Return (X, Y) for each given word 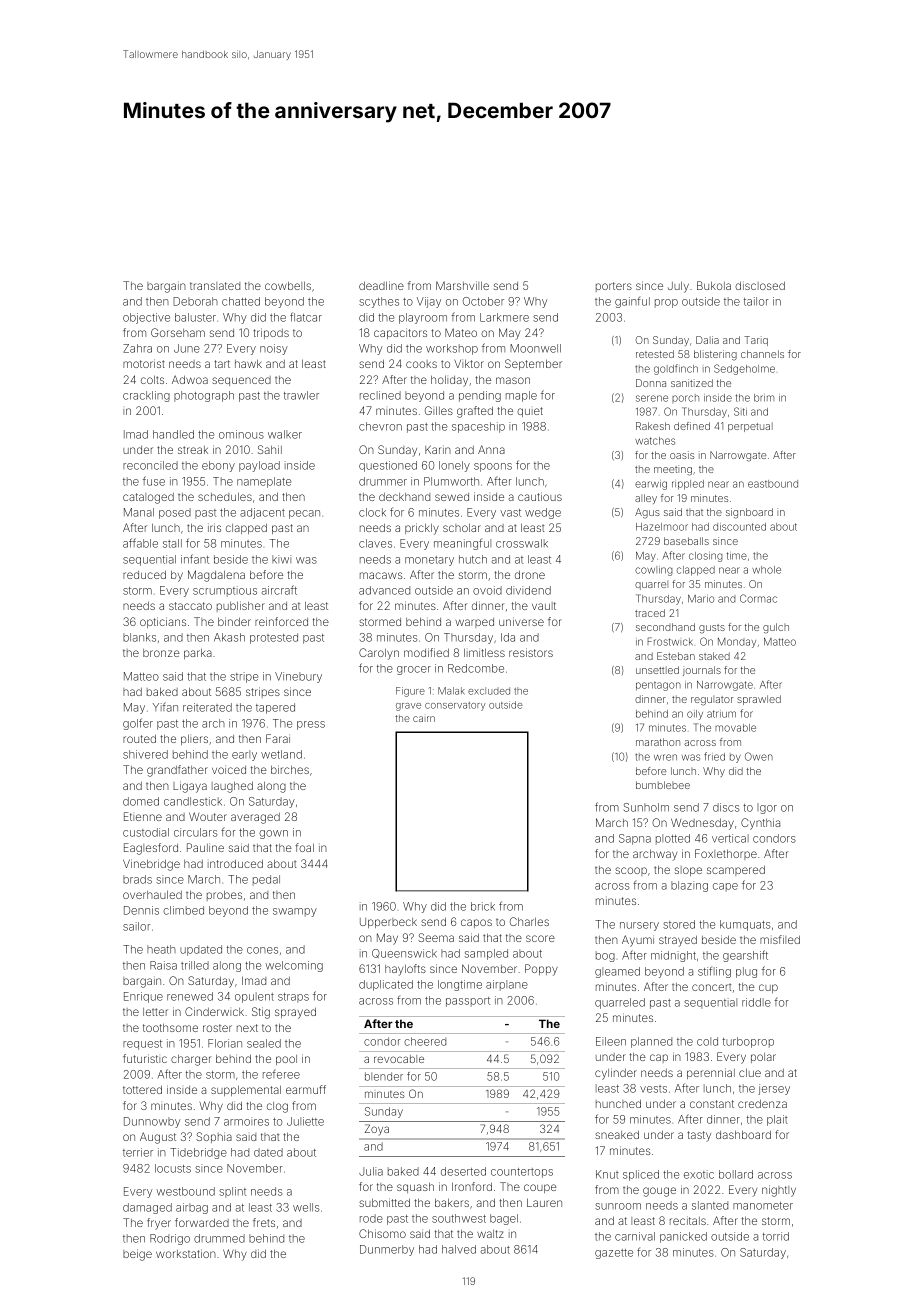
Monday (737, 643)
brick (483, 906)
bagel (504, 1219)
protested (274, 638)
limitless (484, 652)
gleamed (617, 972)
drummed (219, 1238)
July (678, 287)
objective (146, 318)
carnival (635, 1236)
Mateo (461, 332)
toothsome (170, 1028)
